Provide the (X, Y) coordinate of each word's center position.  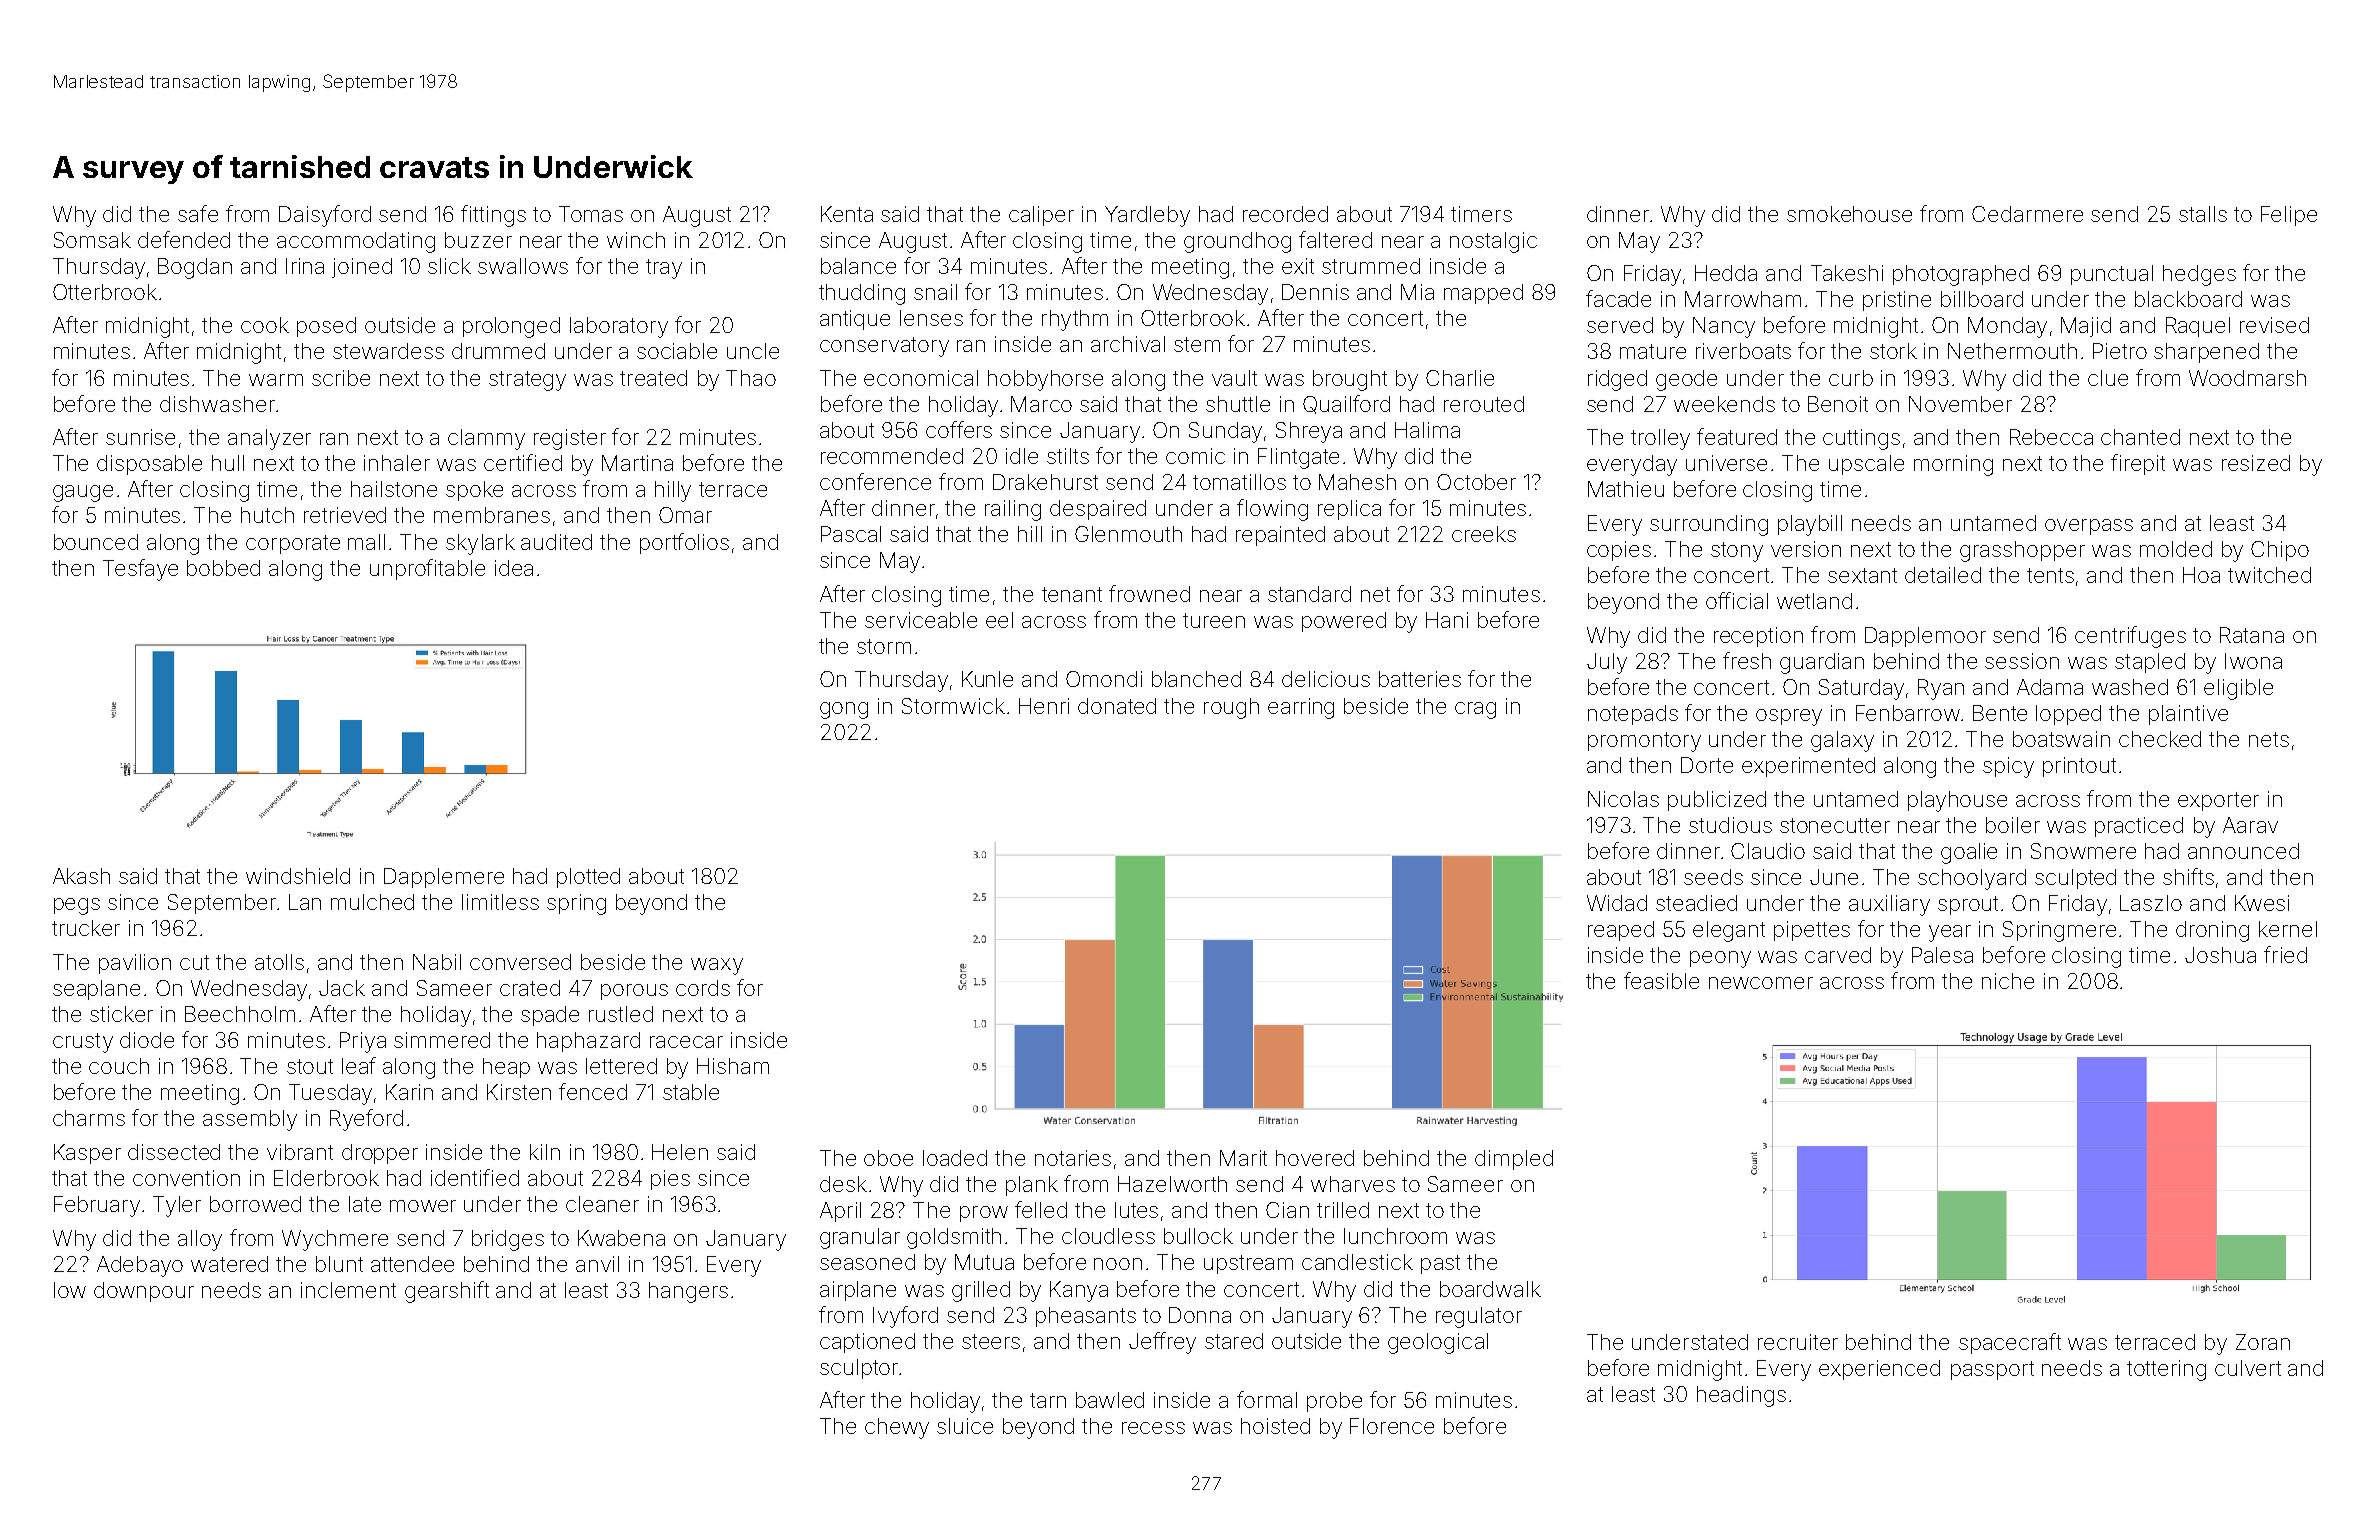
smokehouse (1849, 214)
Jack (342, 988)
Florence (1392, 1426)
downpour (144, 1292)
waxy (717, 966)
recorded (1285, 214)
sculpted (2075, 879)
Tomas (591, 214)
